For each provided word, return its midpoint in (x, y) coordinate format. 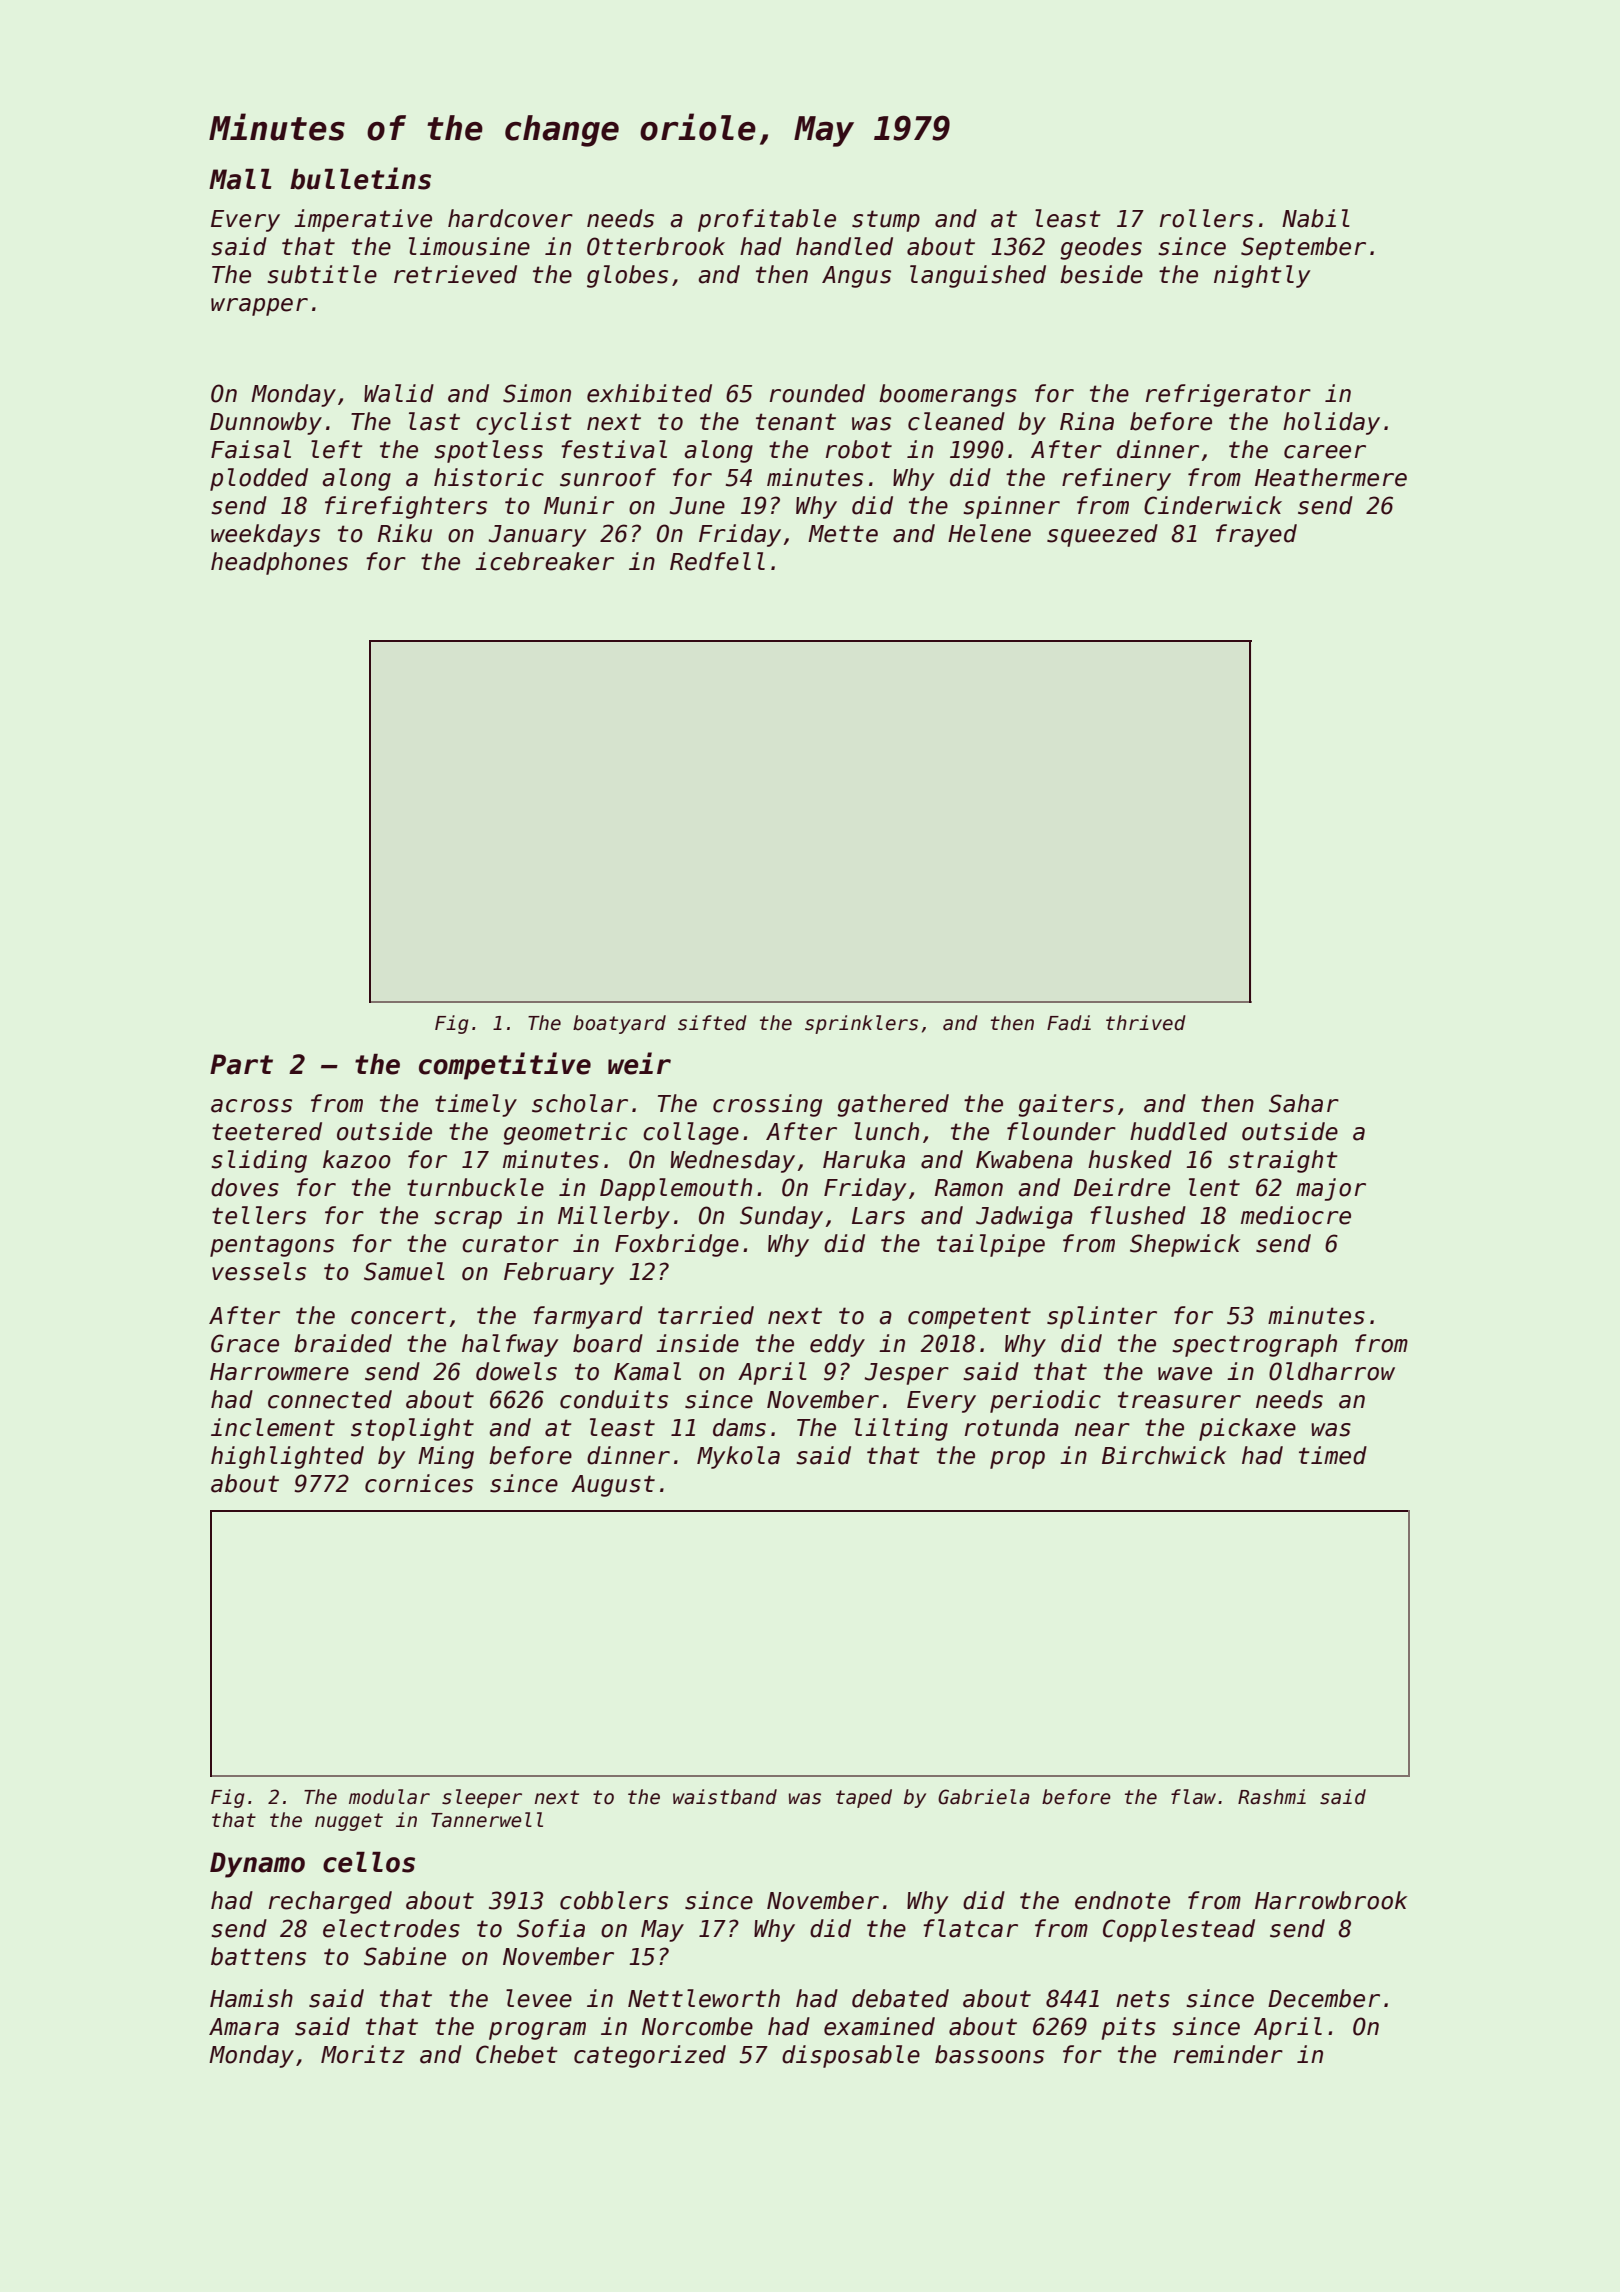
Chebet (517, 2054)
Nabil (1316, 218)
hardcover (510, 218)
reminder (1228, 2054)
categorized (650, 2056)
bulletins (360, 178)
